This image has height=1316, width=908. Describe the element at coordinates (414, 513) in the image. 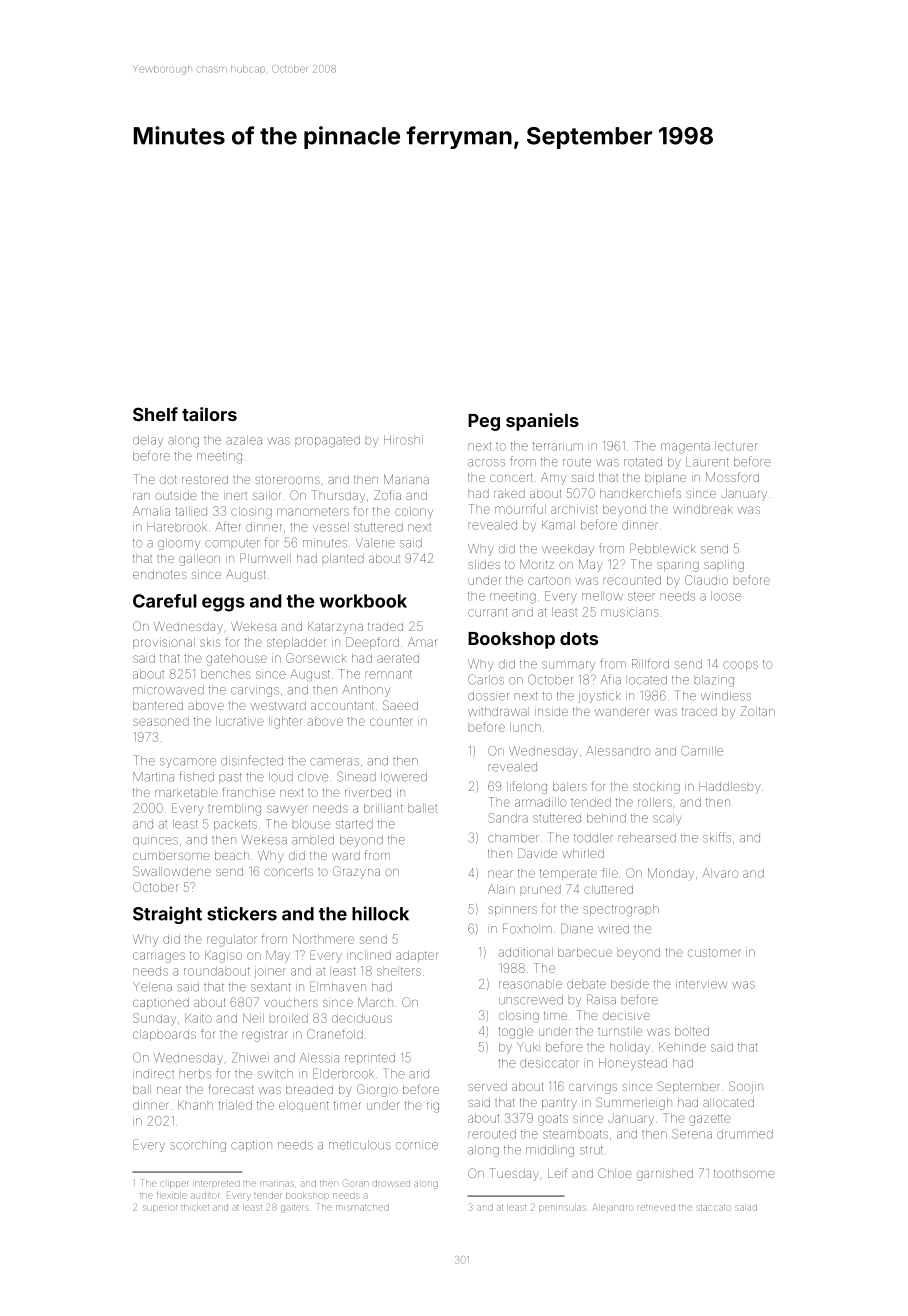

I see `colony` at that location.
